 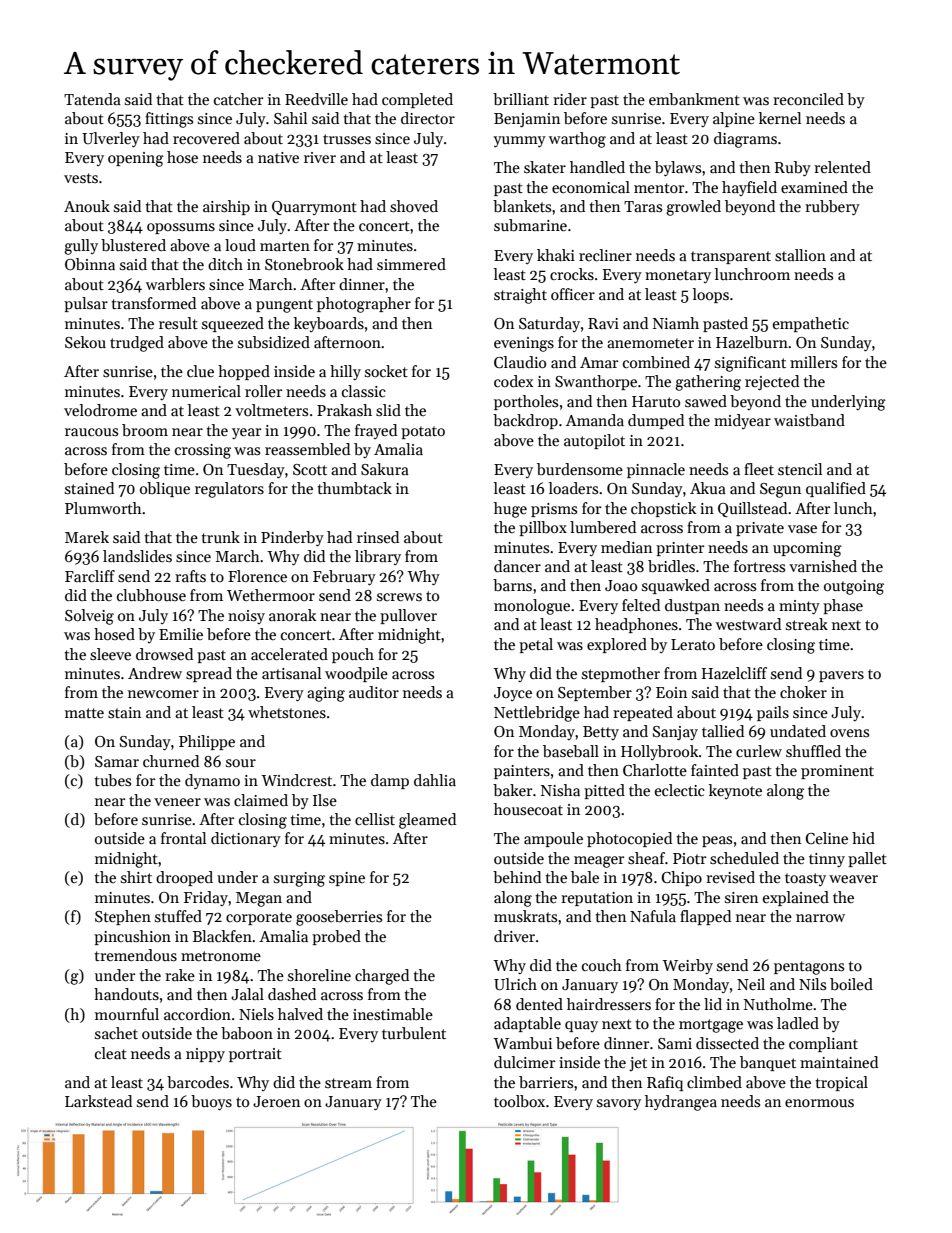 I want to click on prominent, so click(x=837, y=772).
